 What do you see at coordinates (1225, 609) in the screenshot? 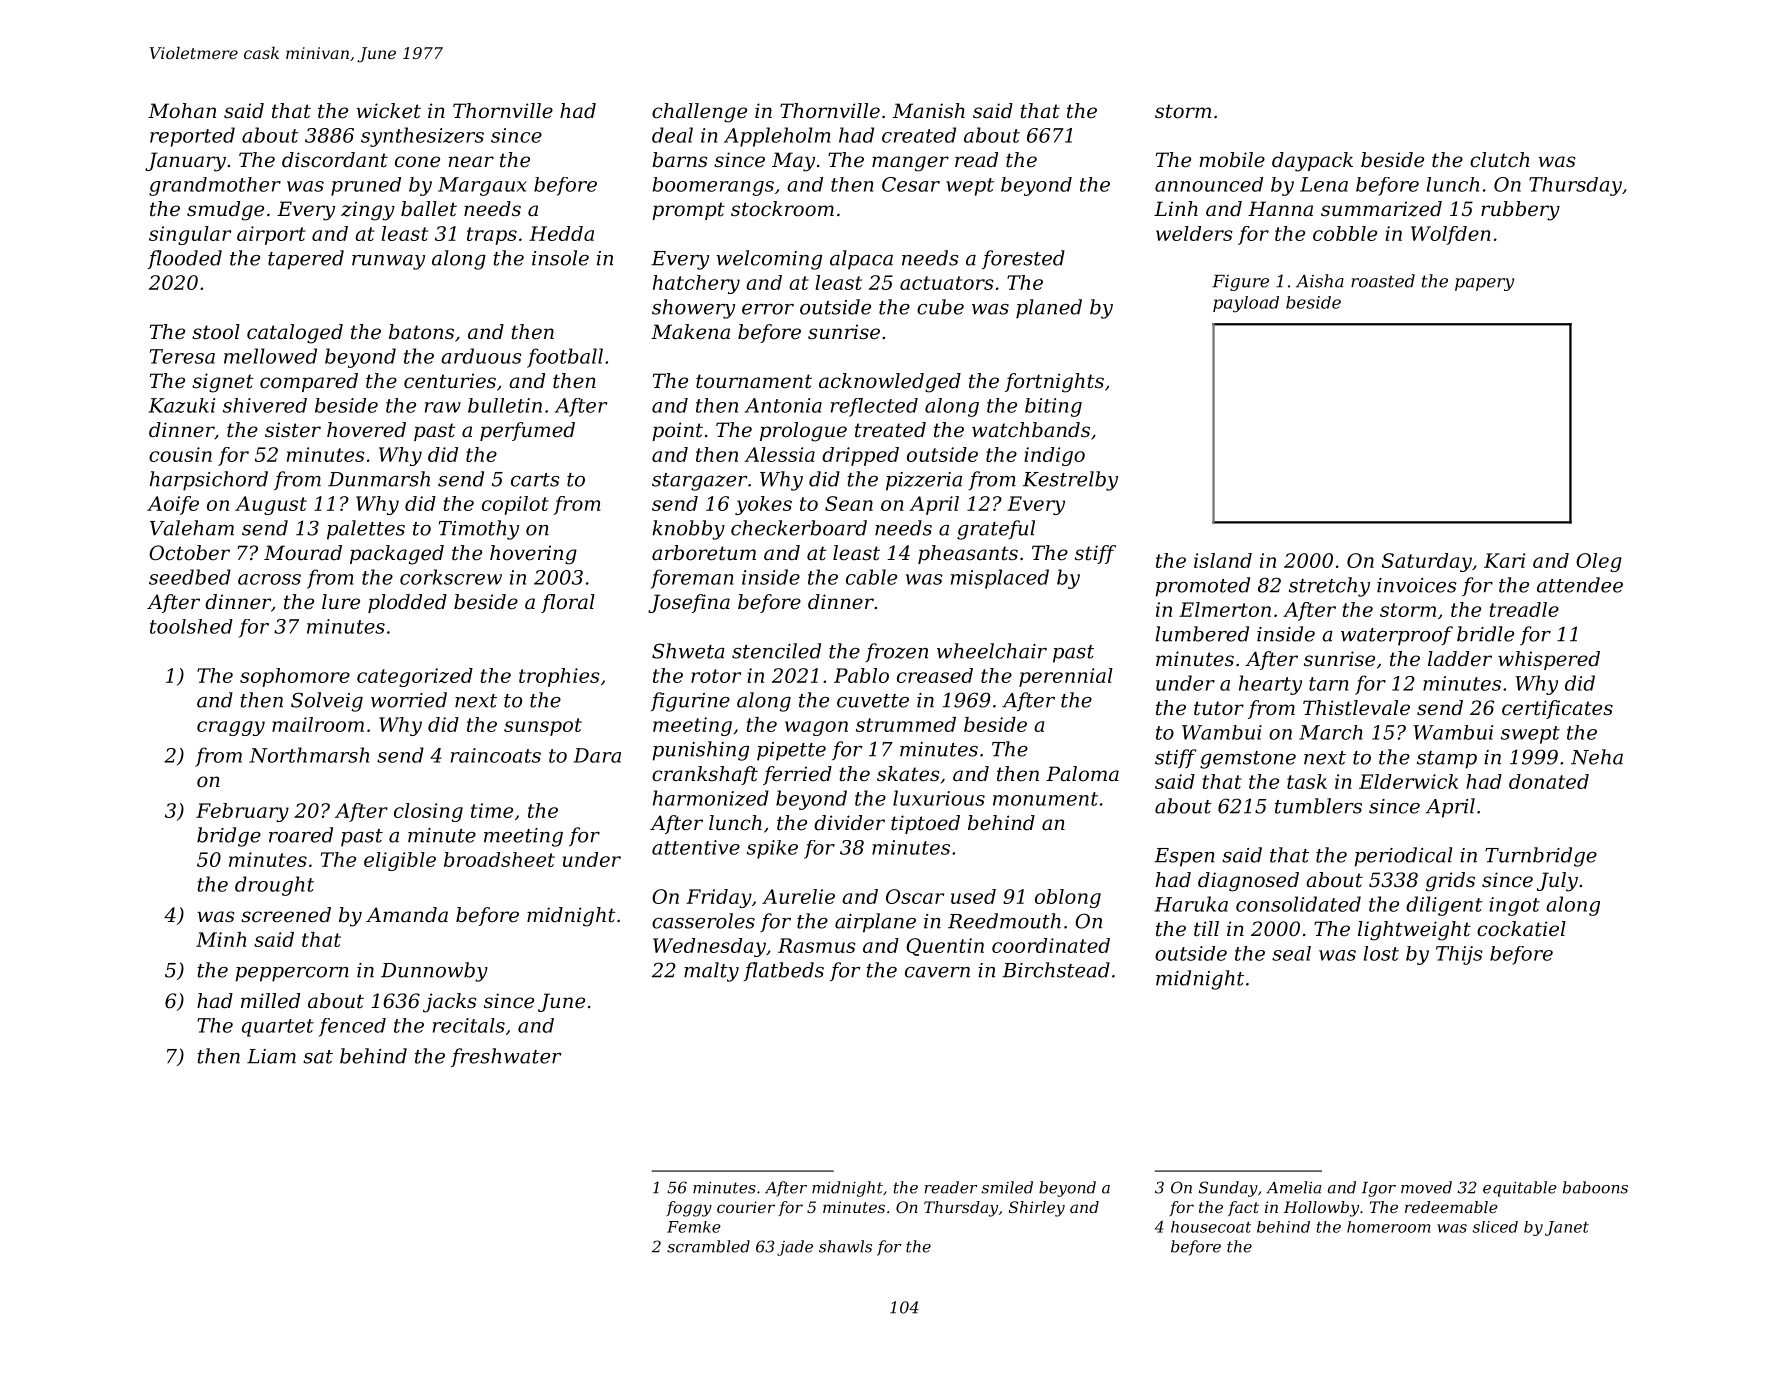
I see `Elmerton` at bounding box center [1225, 609].
